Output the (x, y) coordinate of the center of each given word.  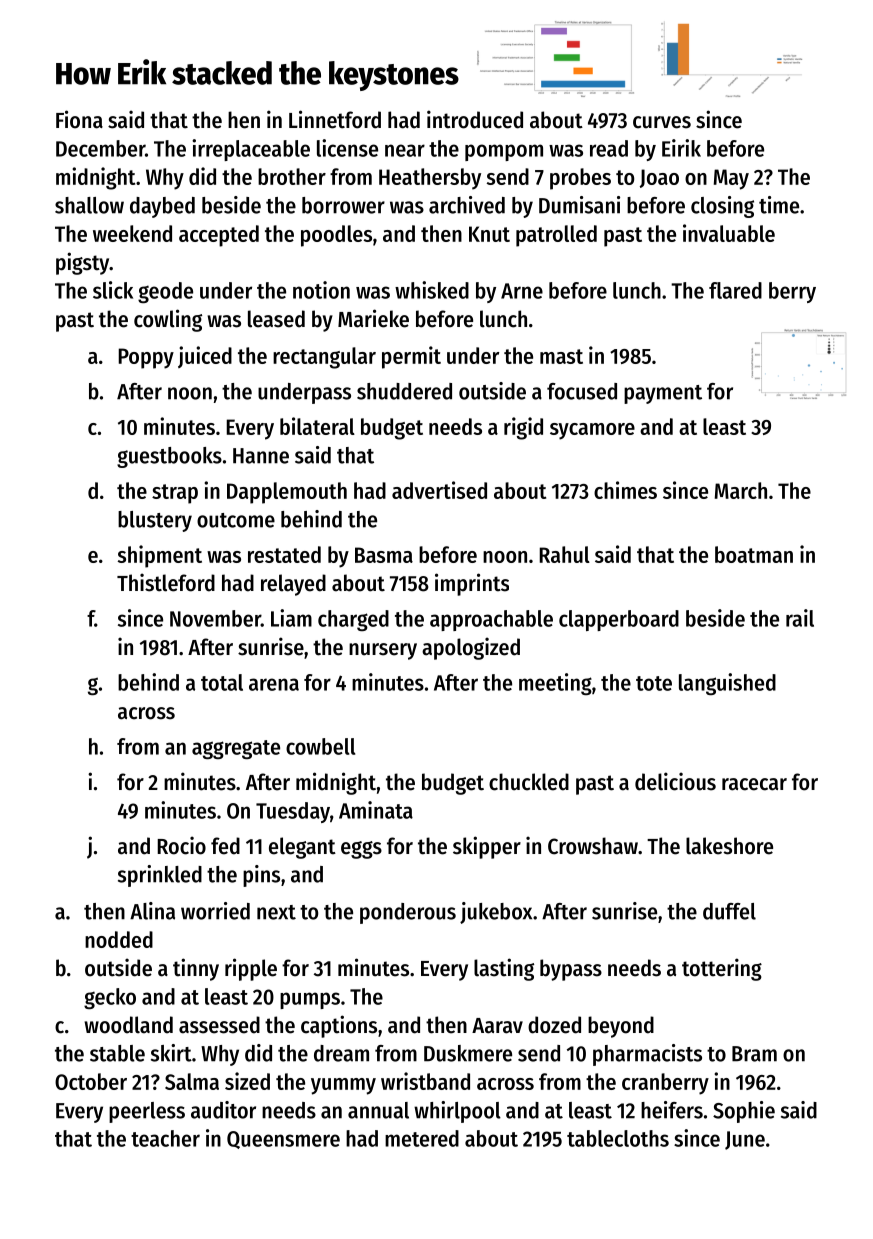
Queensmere (283, 1140)
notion (321, 290)
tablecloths (618, 1138)
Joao (659, 178)
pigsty (82, 263)
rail (800, 618)
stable (117, 1053)
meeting (555, 684)
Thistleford (166, 582)
